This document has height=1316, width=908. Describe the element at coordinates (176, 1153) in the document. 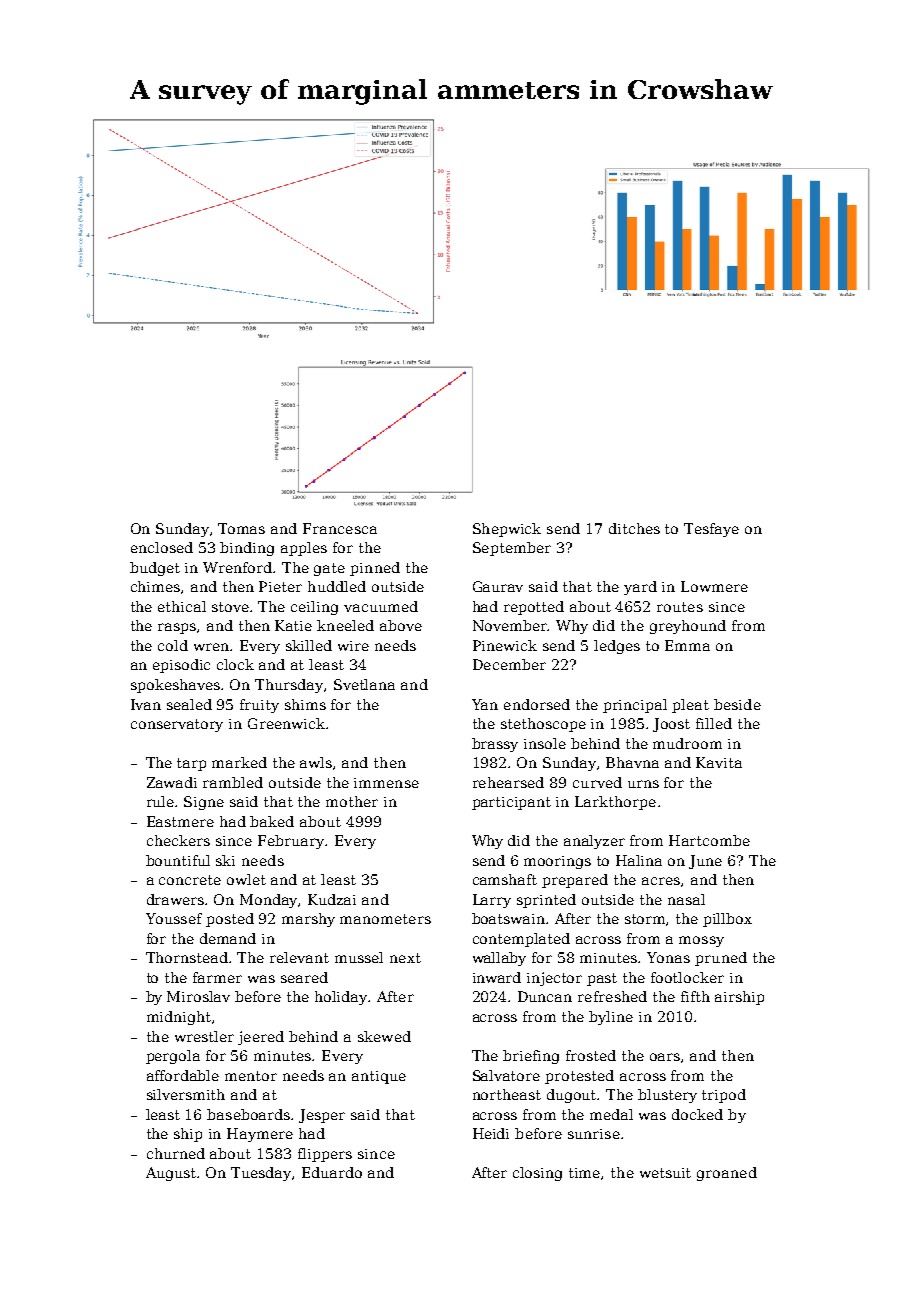

I see `churned` at that location.
